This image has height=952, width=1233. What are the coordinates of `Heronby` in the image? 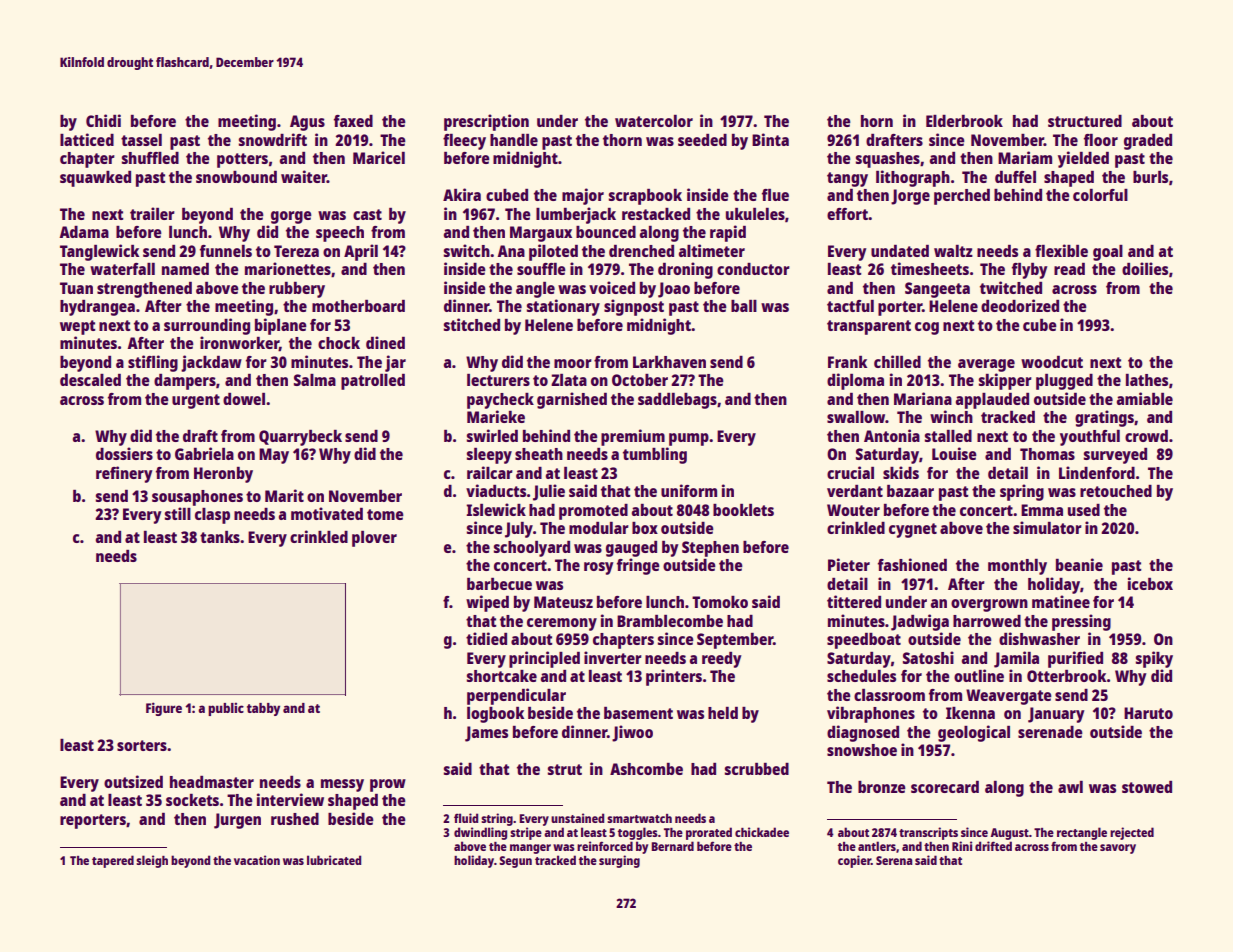 It's located at (223, 475).
